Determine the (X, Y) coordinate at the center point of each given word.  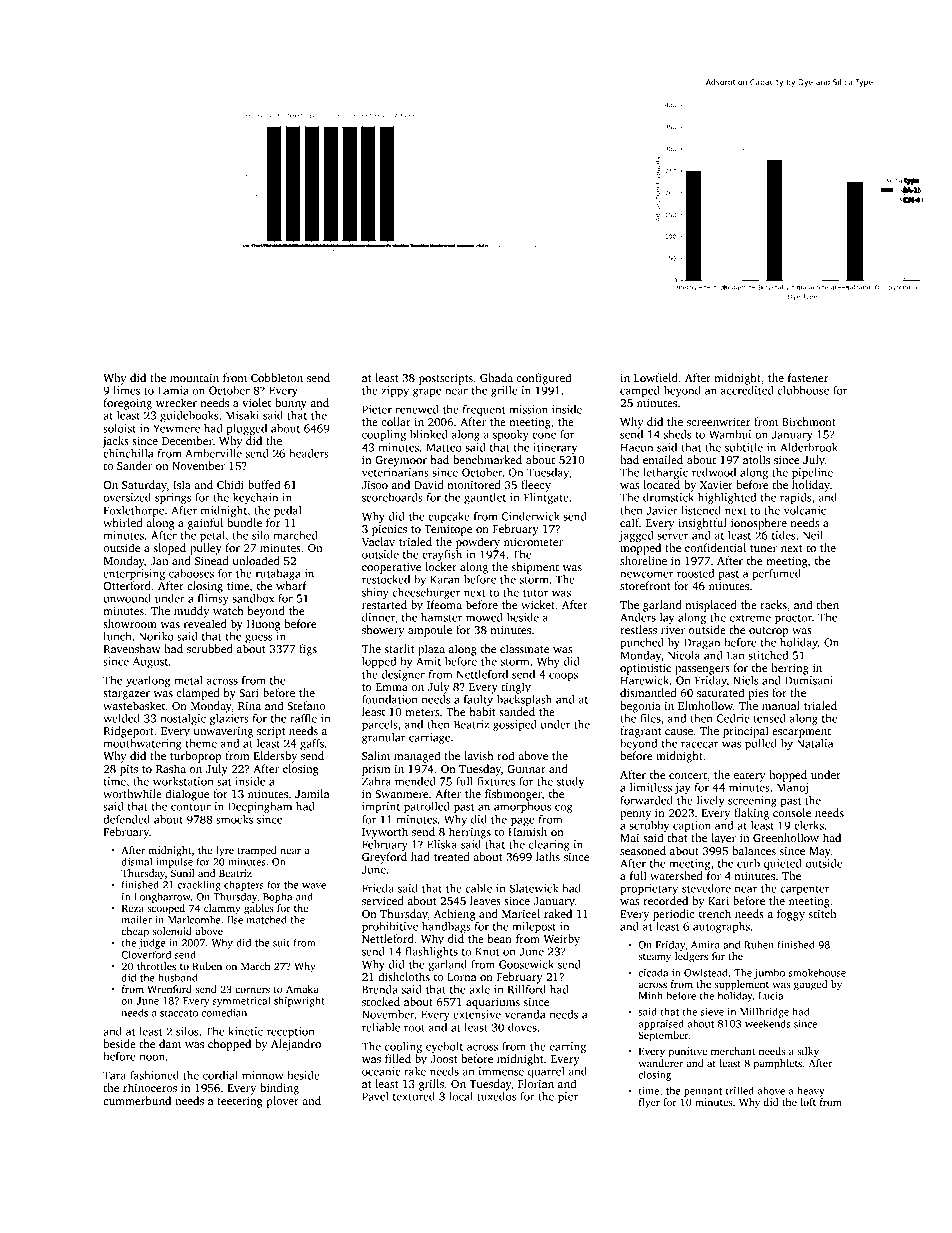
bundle (244, 522)
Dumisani (809, 680)
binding (279, 1089)
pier (568, 1097)
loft (808, 1102)
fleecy (536, 486)
